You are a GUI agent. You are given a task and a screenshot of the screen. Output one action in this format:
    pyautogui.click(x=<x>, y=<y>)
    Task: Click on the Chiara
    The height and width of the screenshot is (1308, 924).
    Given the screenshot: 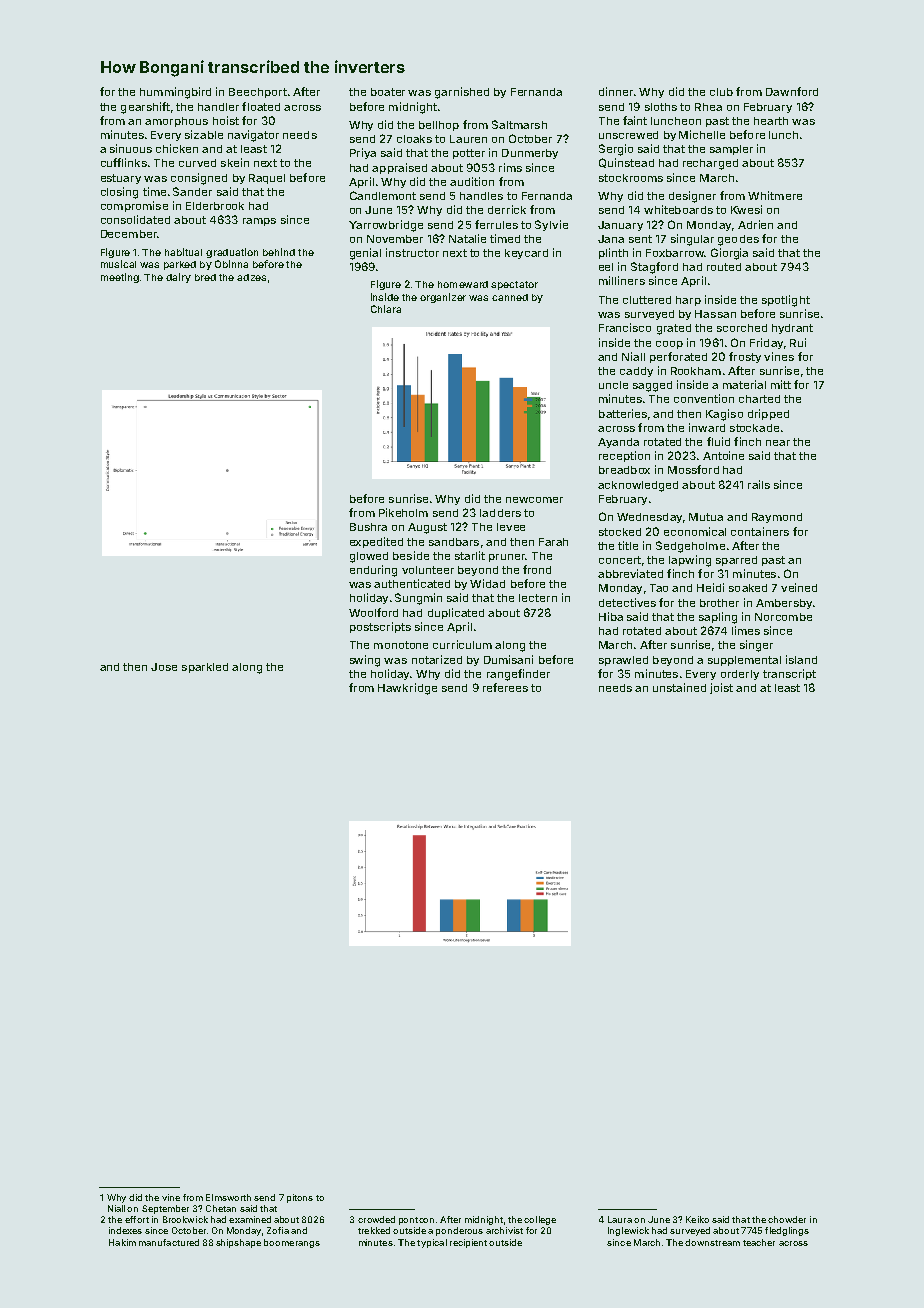 What is the action you would take?
    pyautogui.click(x=386, y=309)
